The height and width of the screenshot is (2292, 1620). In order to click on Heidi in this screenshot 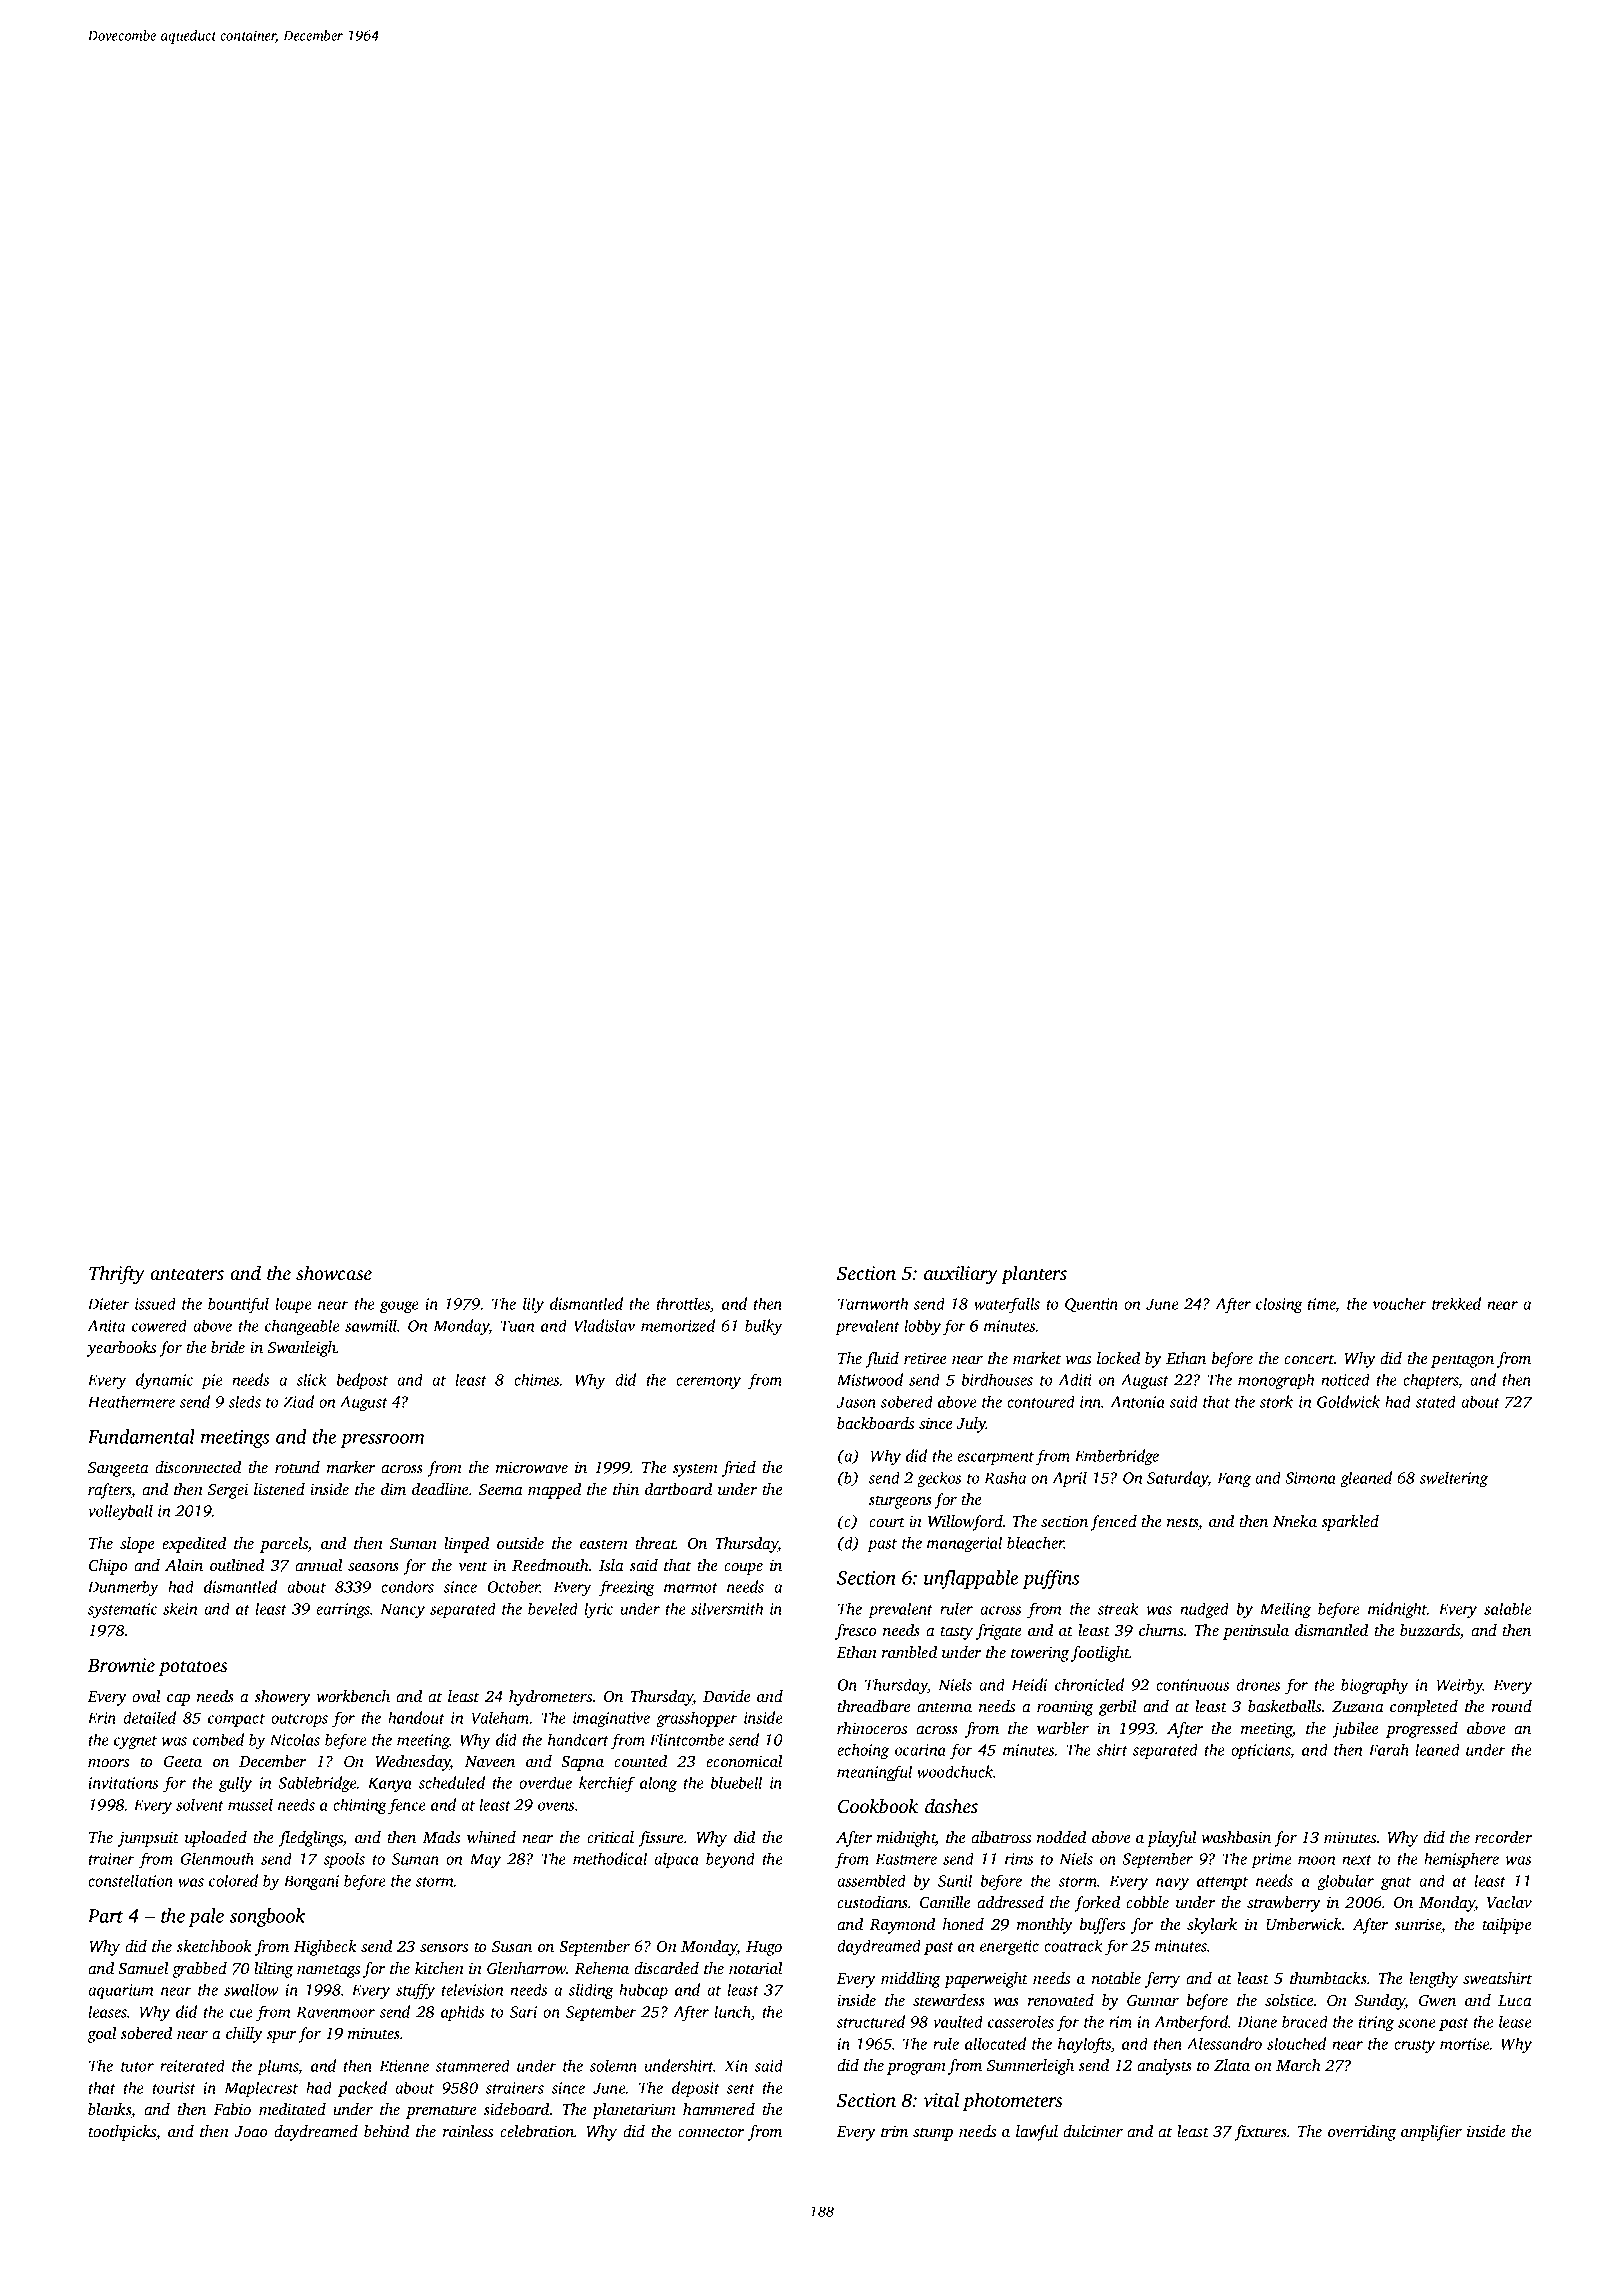, I will do `click(1029, 1684)`.
